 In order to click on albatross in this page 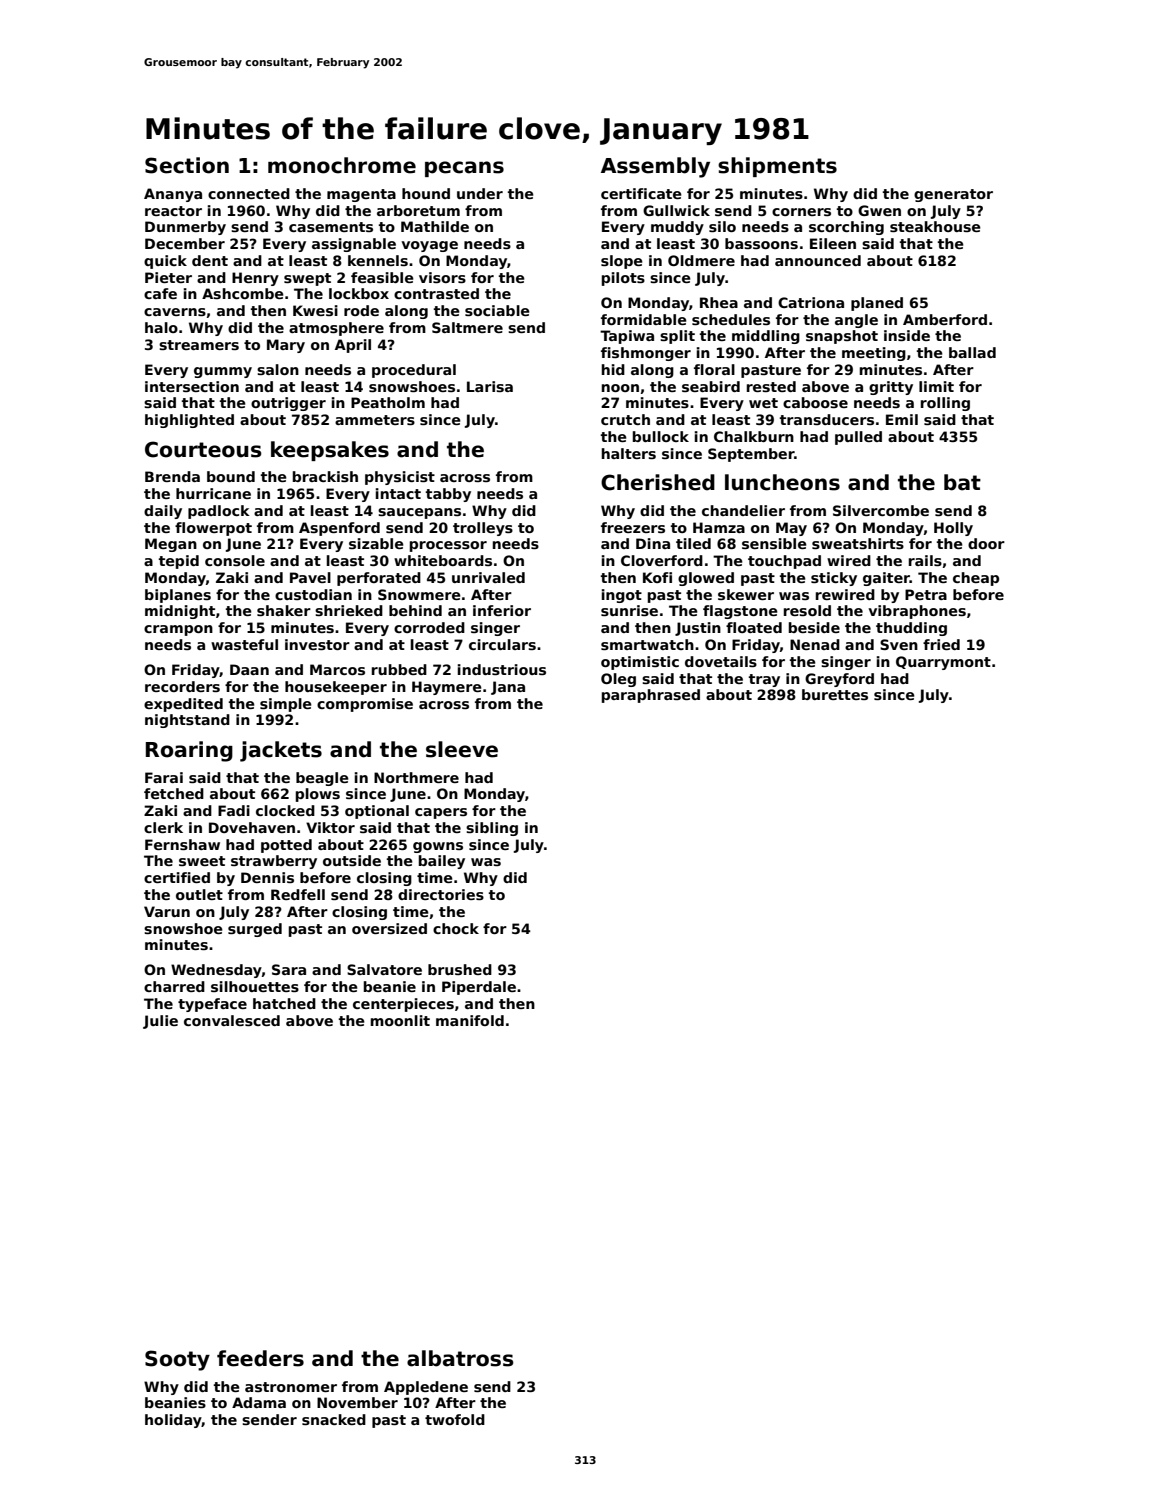, I will do `click(460, 1358)`.
